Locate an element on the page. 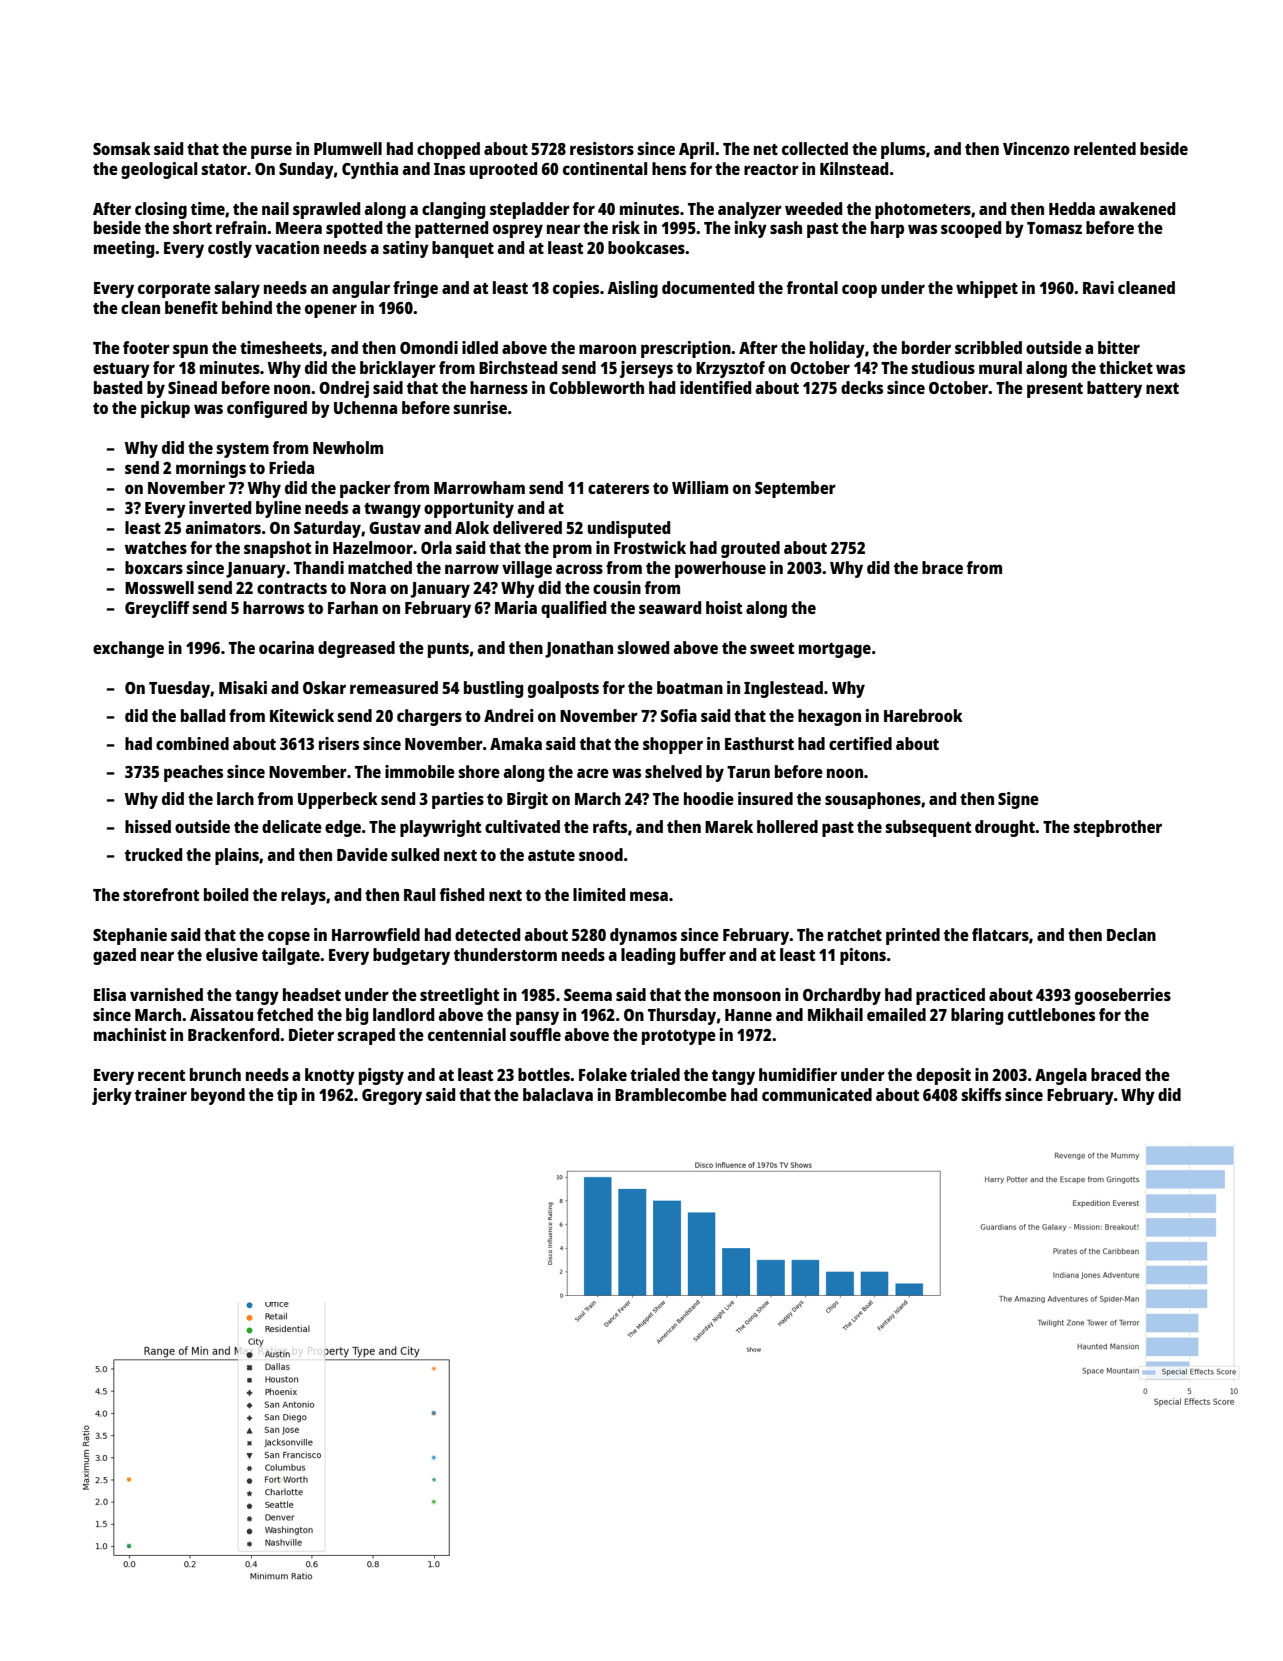 Image resolution: width=1283 pixels, height=1661 pixels. Andrei is located at coordinates (509, 715).
